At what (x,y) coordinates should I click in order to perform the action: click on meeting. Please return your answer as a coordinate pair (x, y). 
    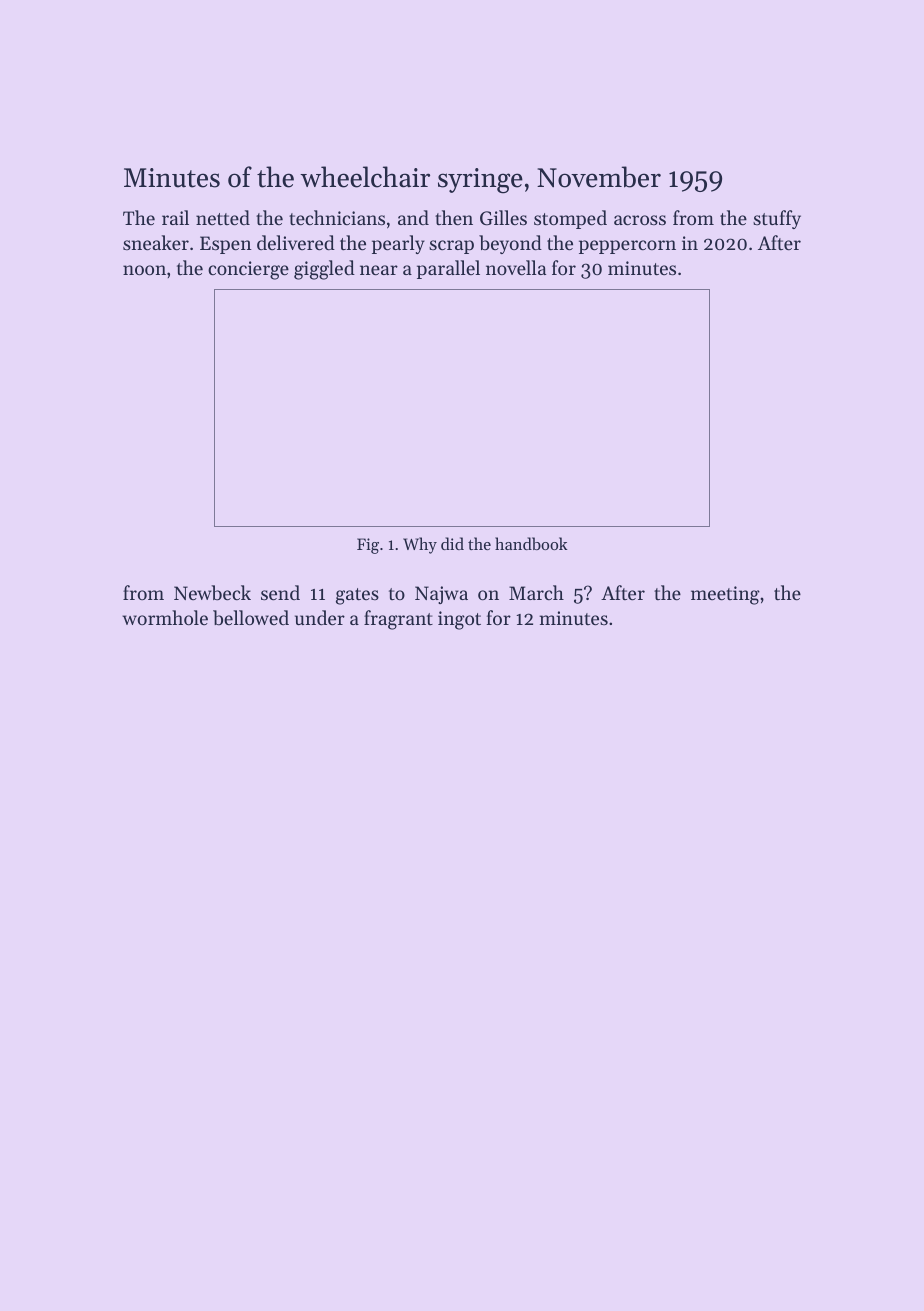
    Looking at the image, I should click on (725, 595).
